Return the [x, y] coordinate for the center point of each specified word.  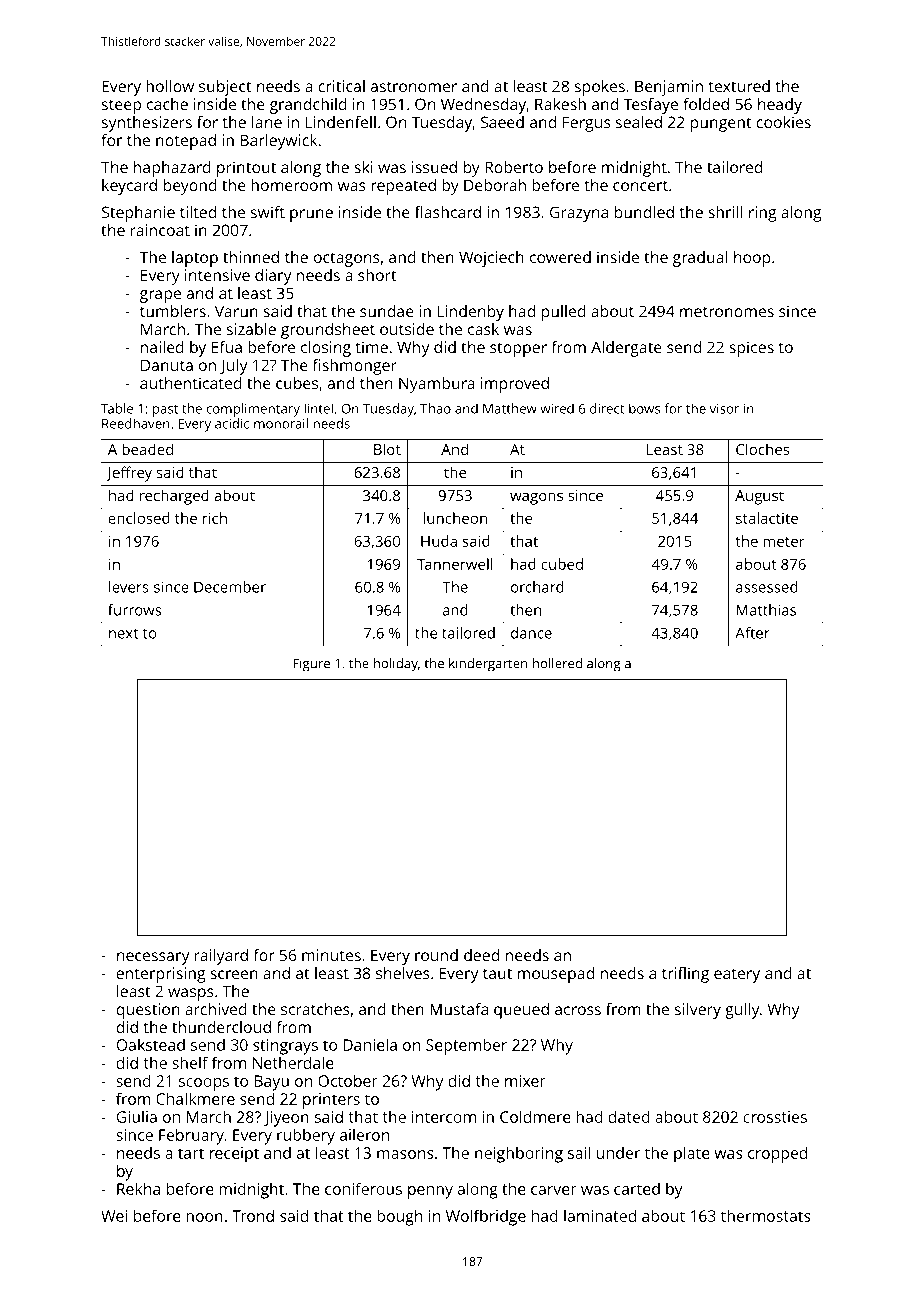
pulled [564, 313]
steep [121, 106]
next [123, 633]
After [752, 633]
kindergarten [488, 665]
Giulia [137, 1117]
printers [331, 1101]
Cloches [762, 449]
